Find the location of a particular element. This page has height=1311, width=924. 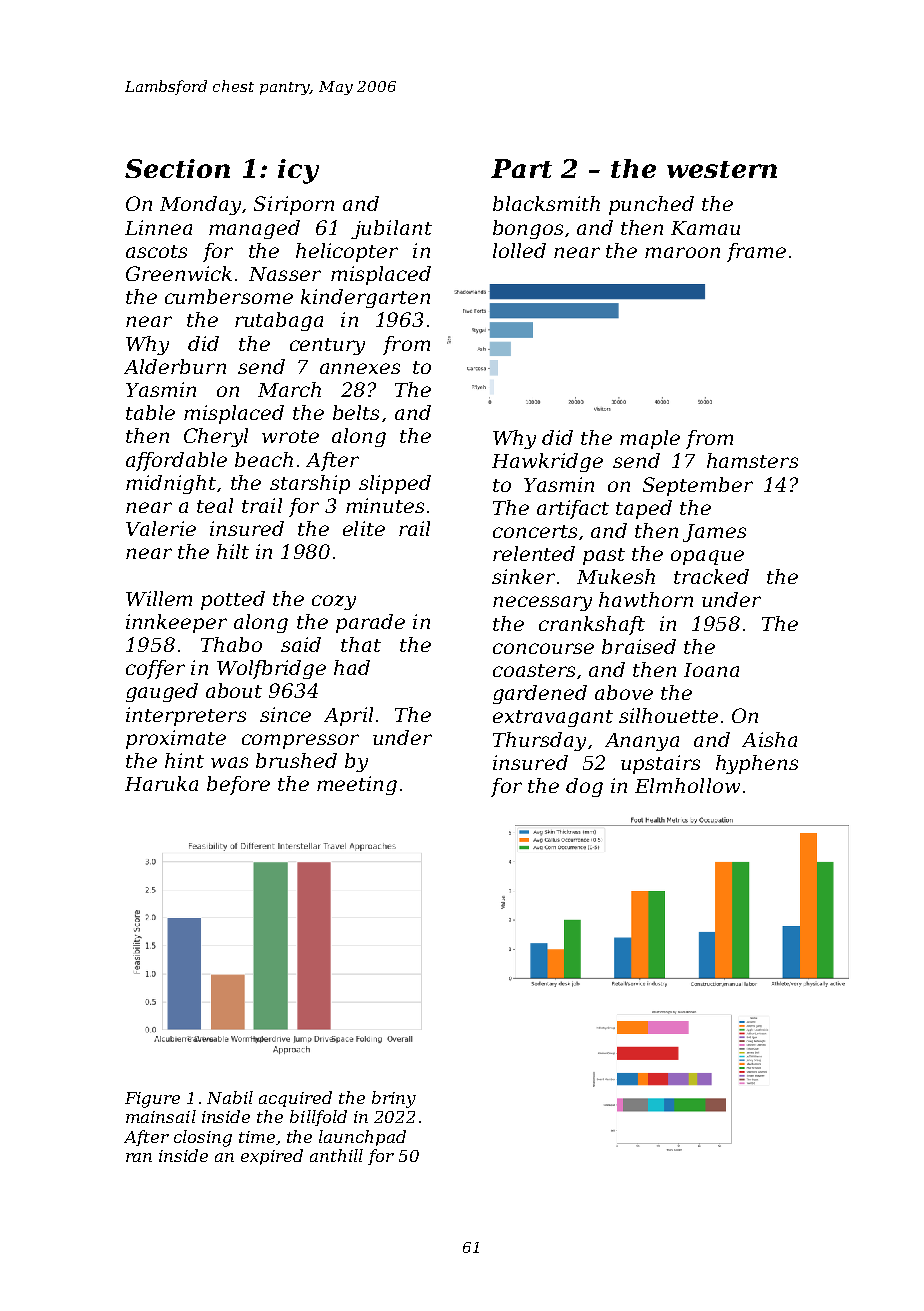

hamsters is located at coordinates (752, 460).
